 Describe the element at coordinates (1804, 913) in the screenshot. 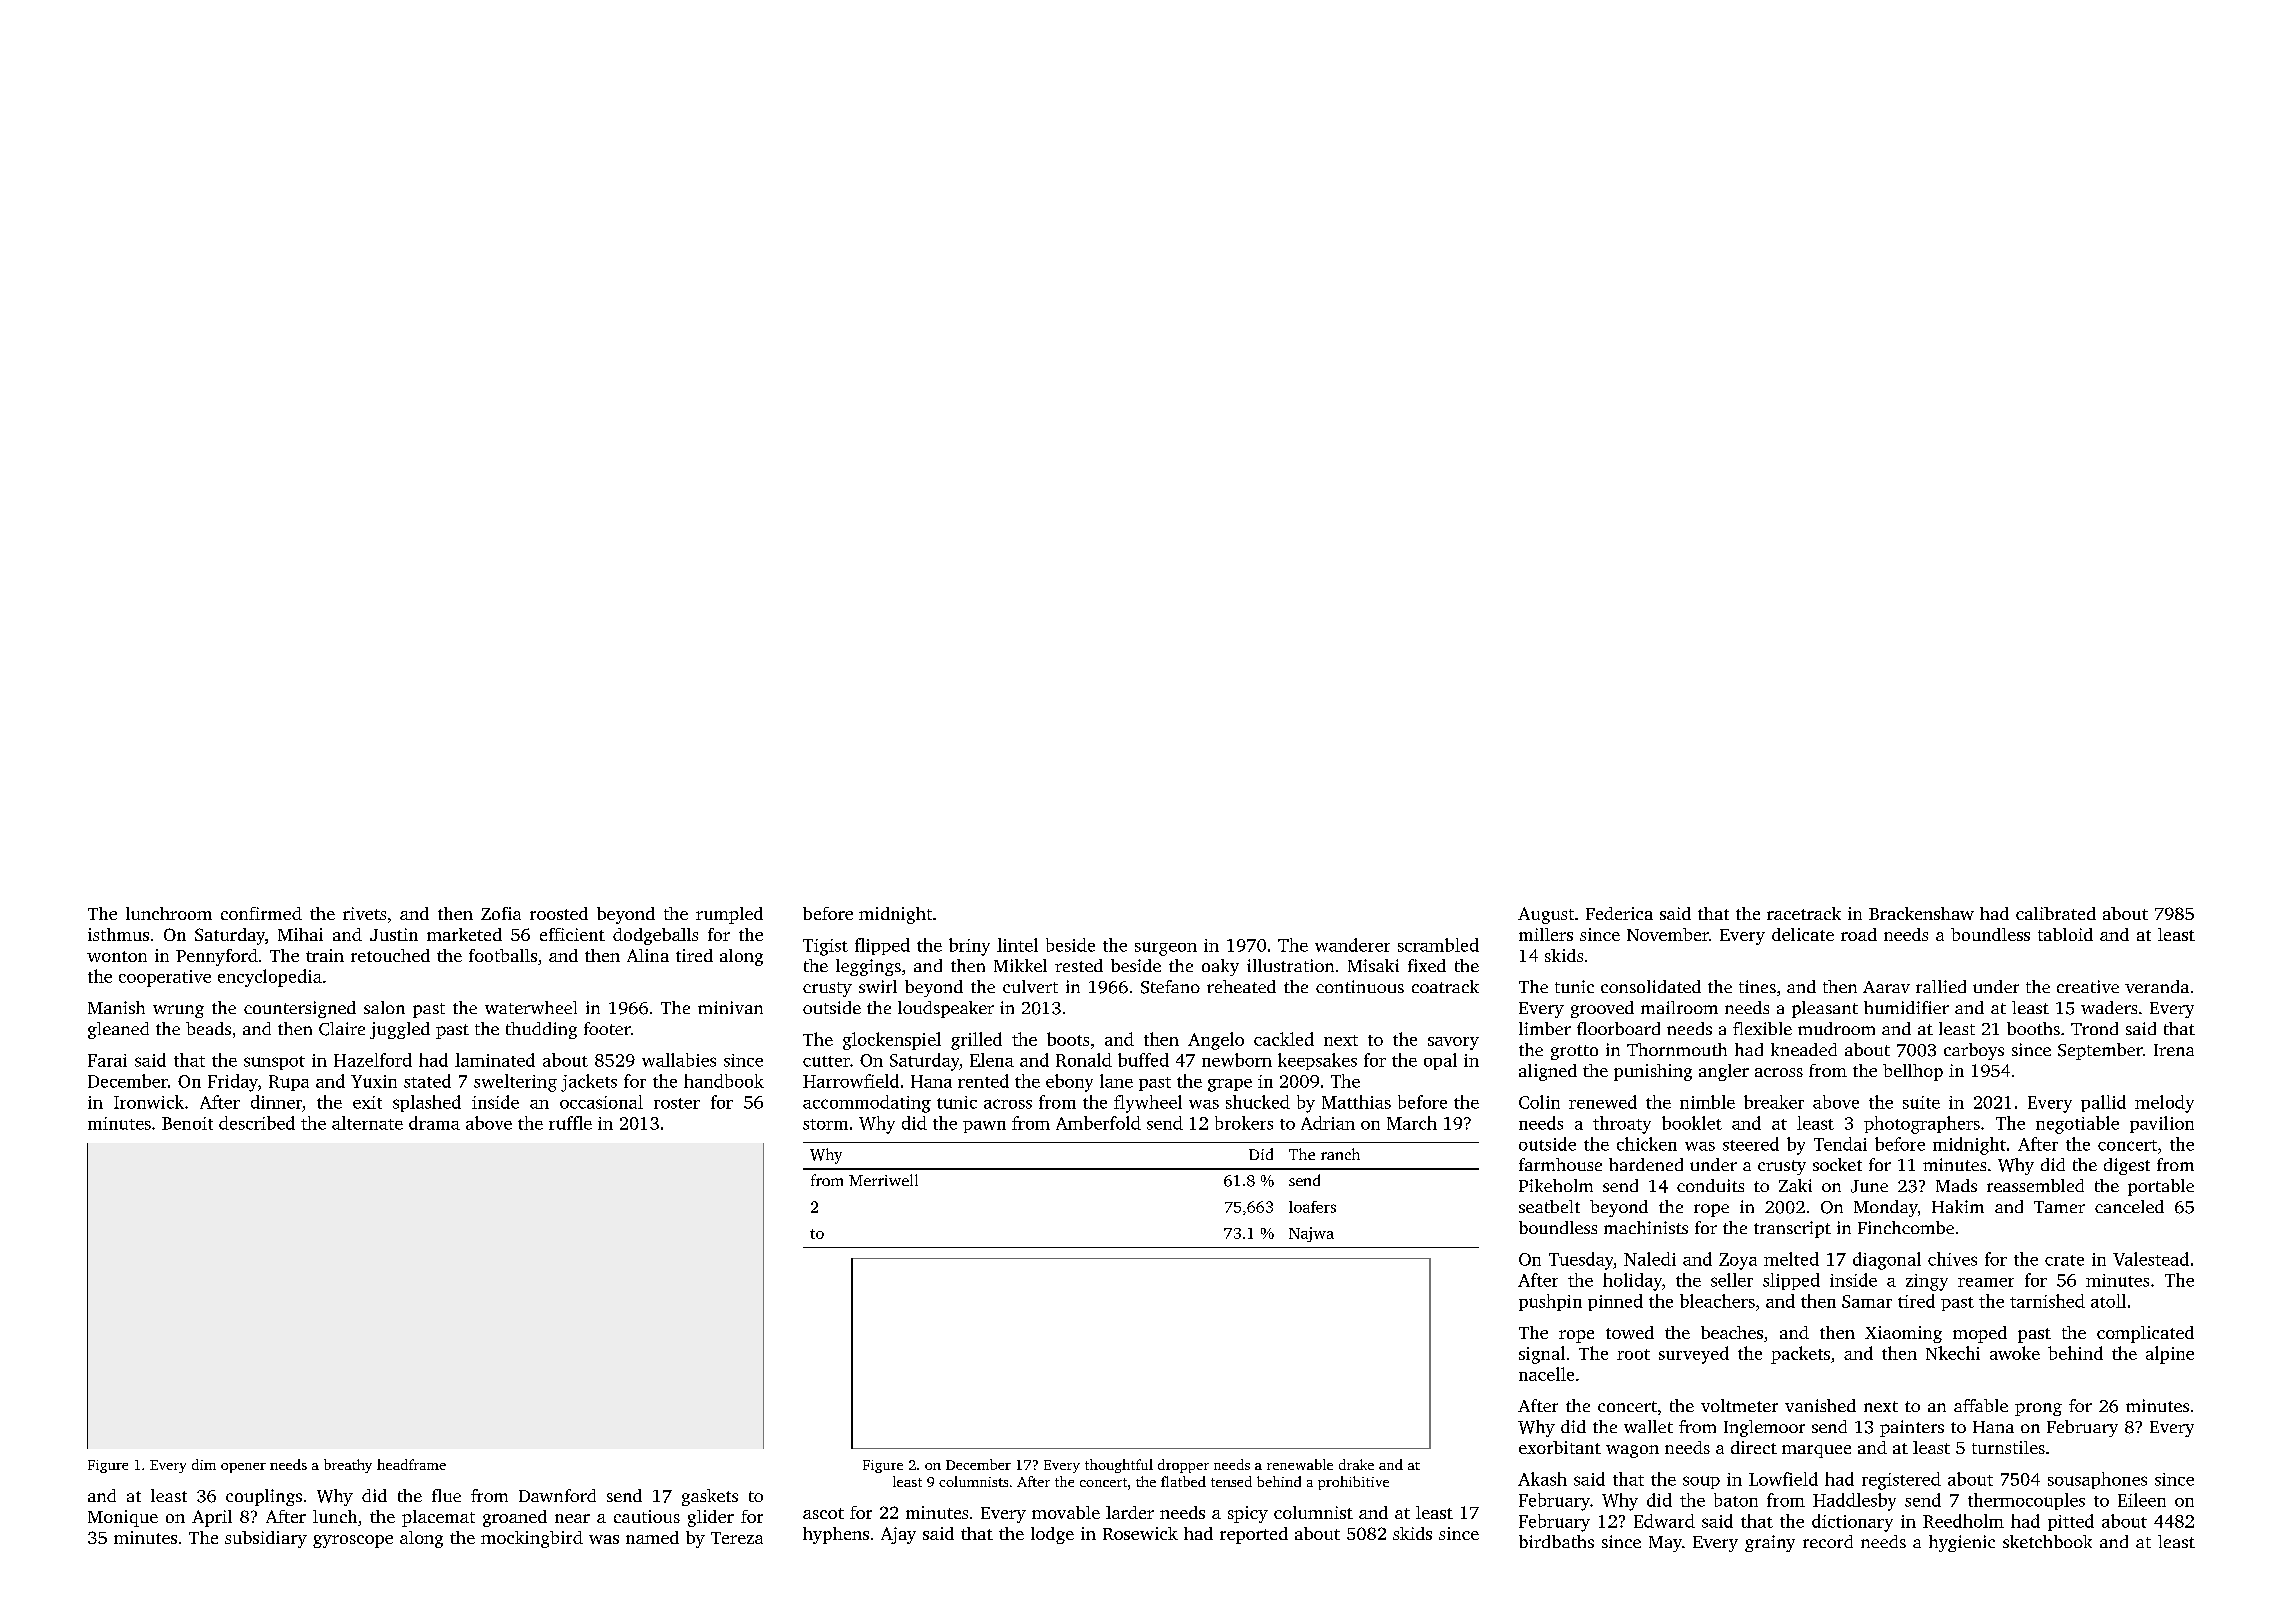

I see `racetrack` at that location.
